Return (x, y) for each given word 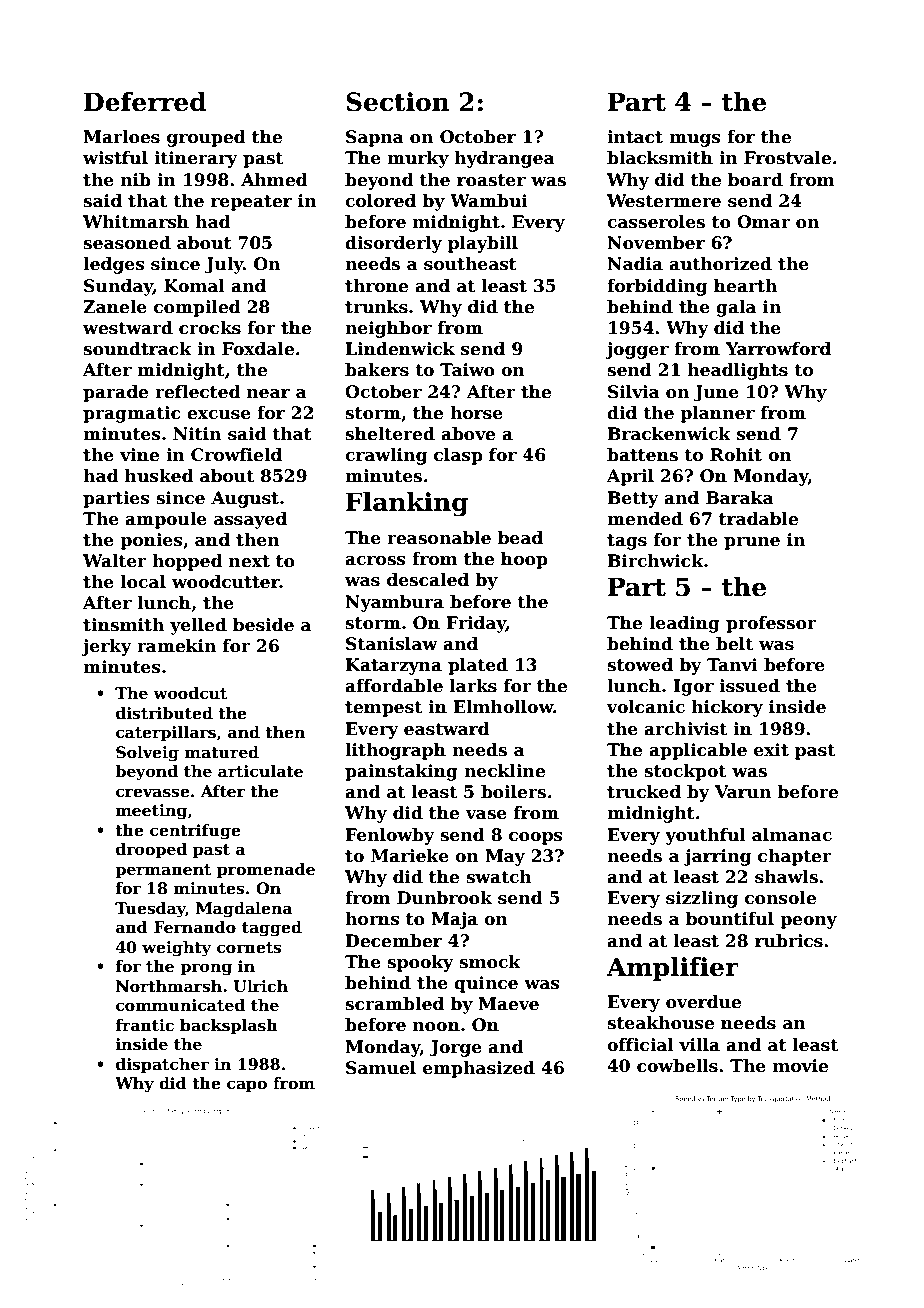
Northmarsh (169, 986)
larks (473, 686)
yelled (198, 626)
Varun (743, 792)
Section (398, 102)
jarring (717, 857)
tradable (758, 519)
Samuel (381, 1068)
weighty (176, 949)
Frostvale (787, 158)
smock (490, 962)
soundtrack (137, 349)
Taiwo (467, 370)
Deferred (145, 102)
